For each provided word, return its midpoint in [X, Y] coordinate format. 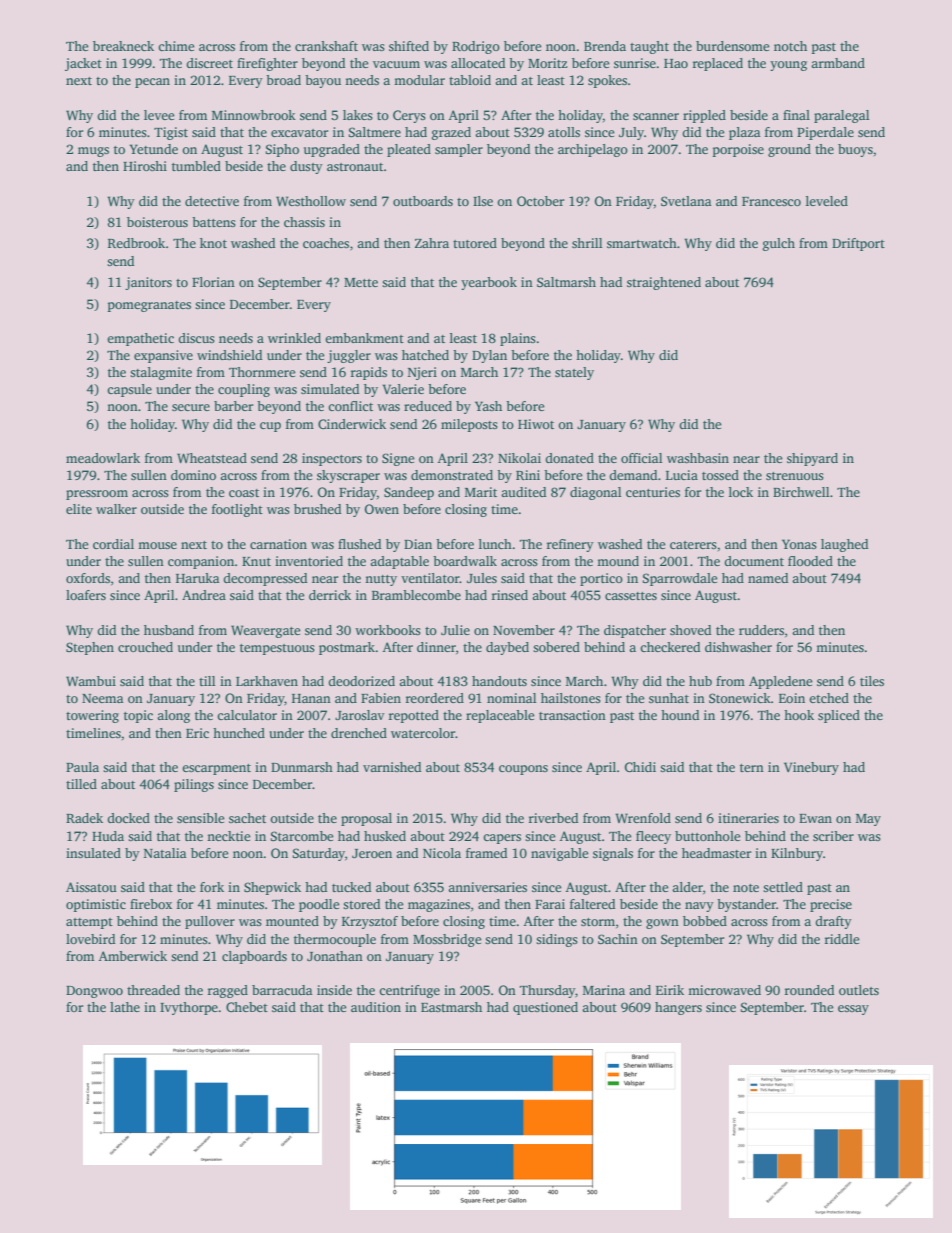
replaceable [500, 716]
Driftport [858, 244]
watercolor [423, 733]
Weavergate [266, 631]
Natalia [165, 853]
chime [176, 46]
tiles [872, 681]
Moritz [548, 63]
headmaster [716, 853]
